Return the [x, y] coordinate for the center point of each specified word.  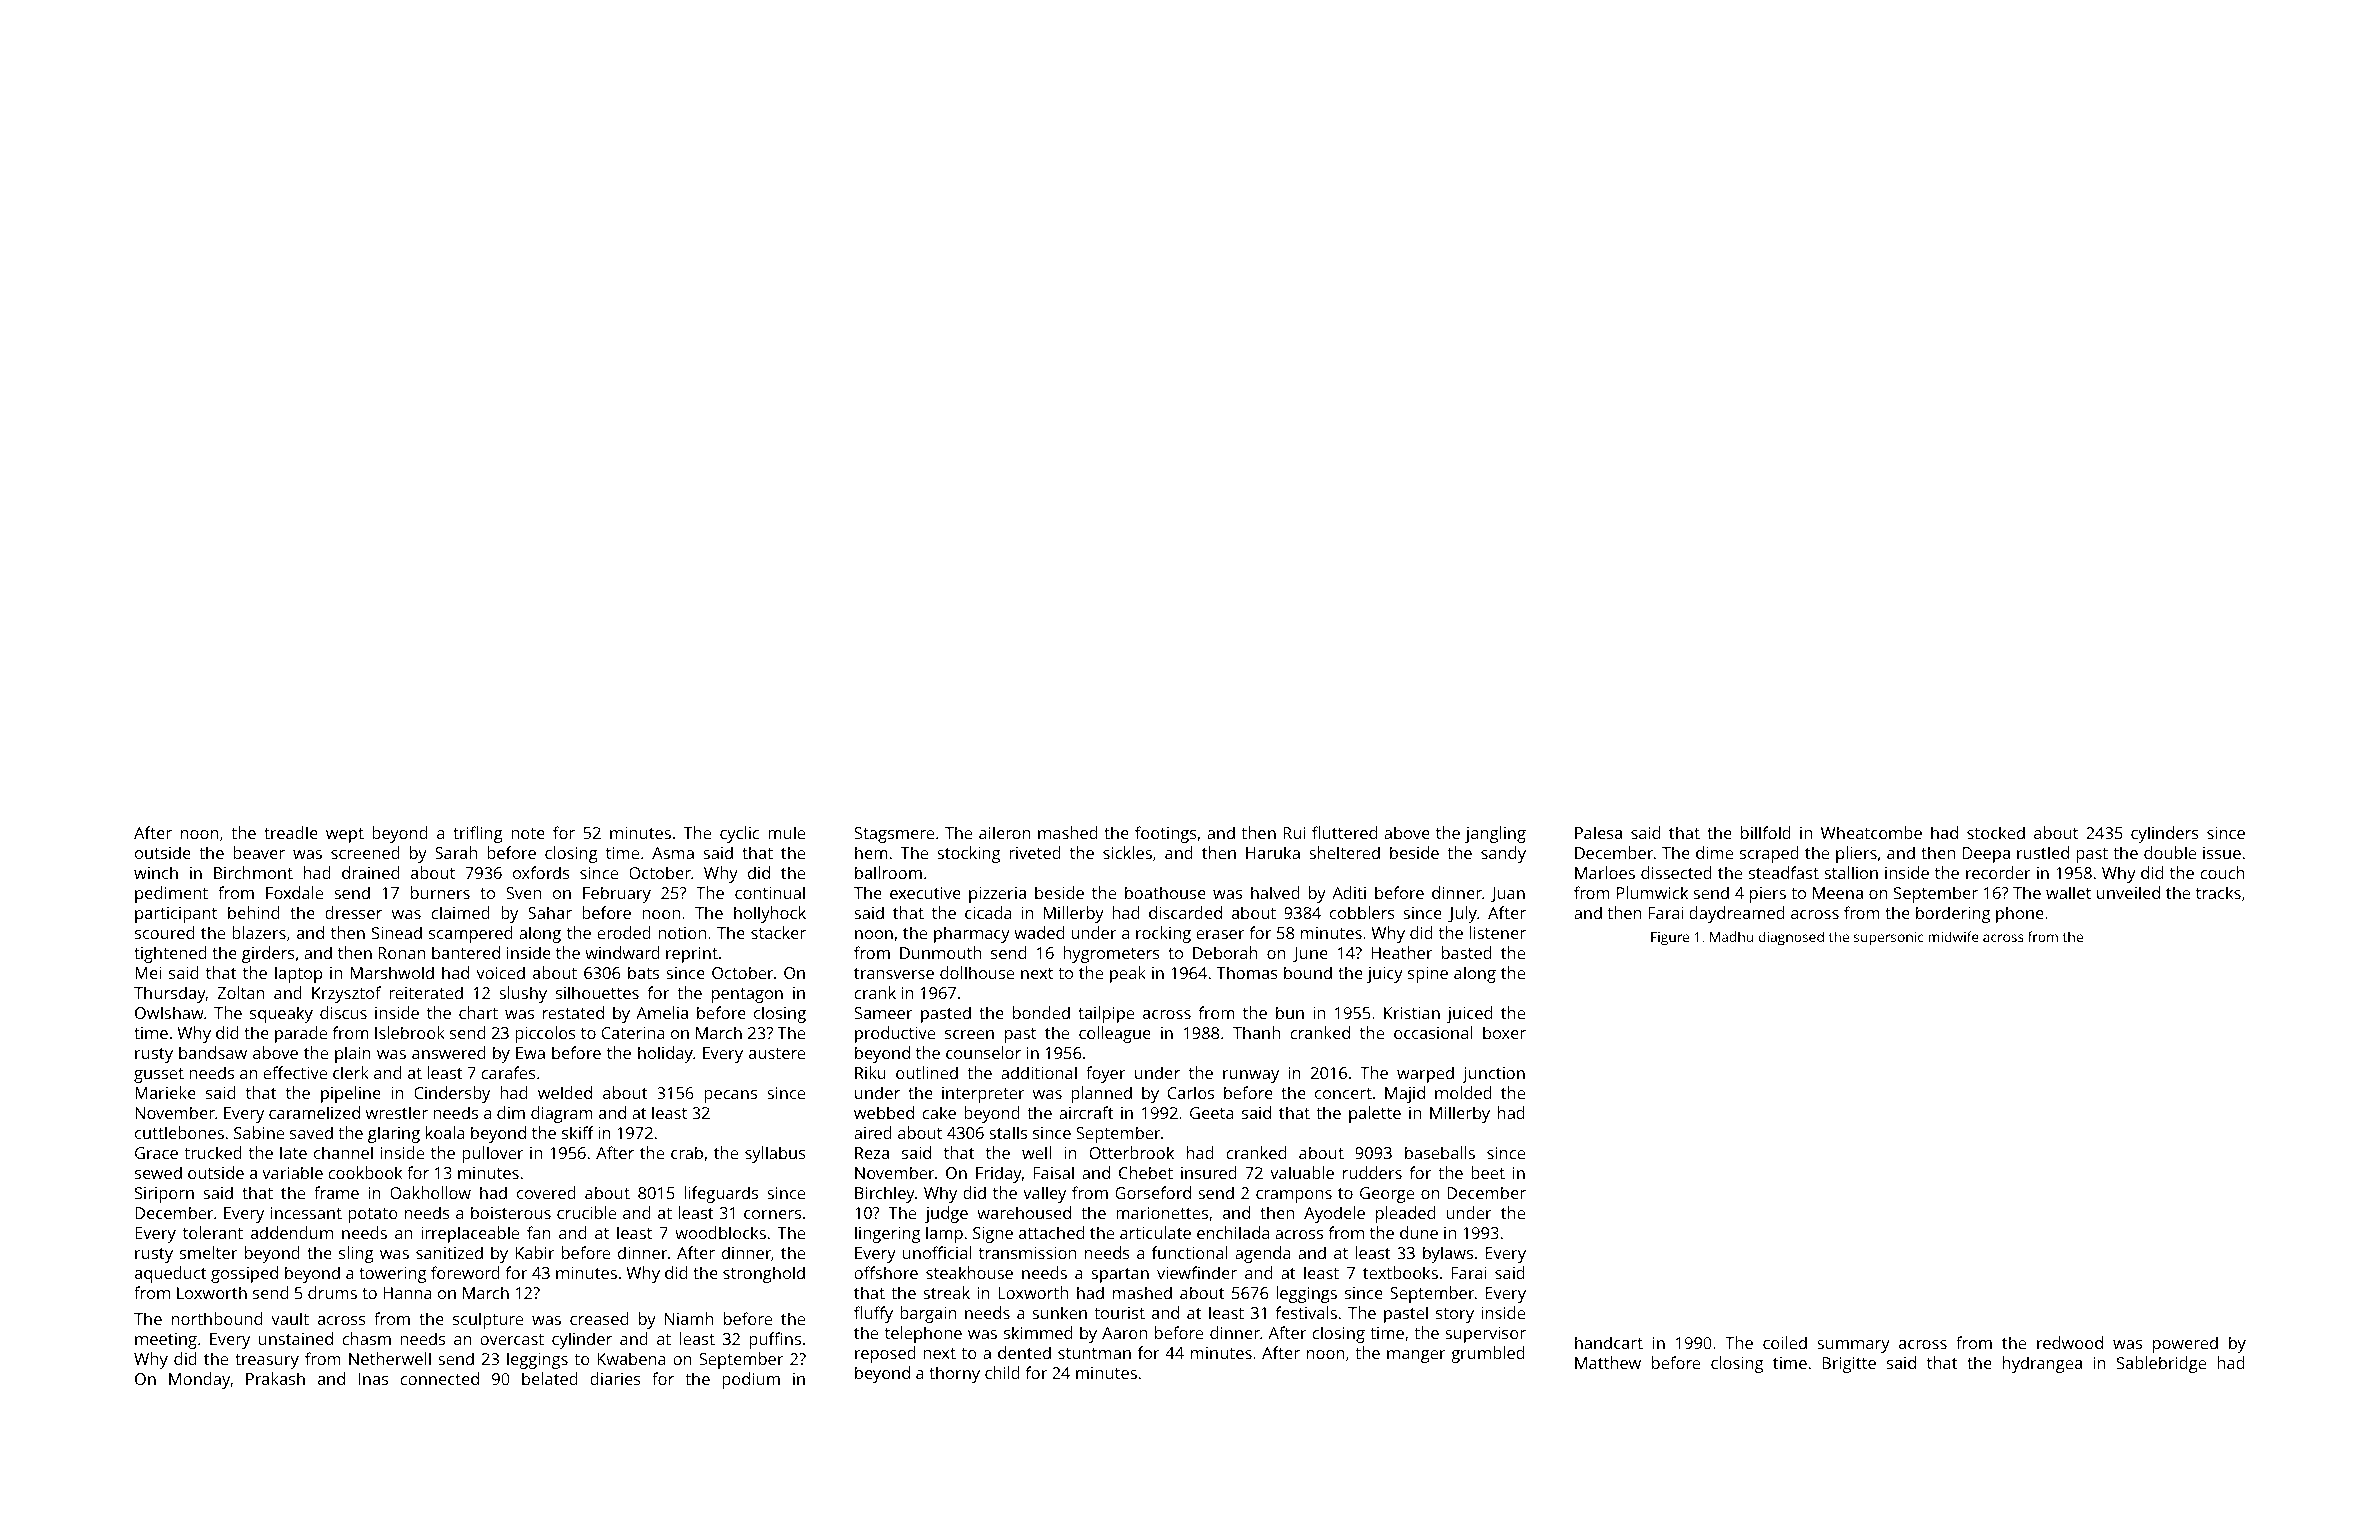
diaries [615, 1378]
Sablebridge [2161, 1364]
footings [1166, 834]
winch [156, 872]
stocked [1996, 832]
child [1002, 1372]
